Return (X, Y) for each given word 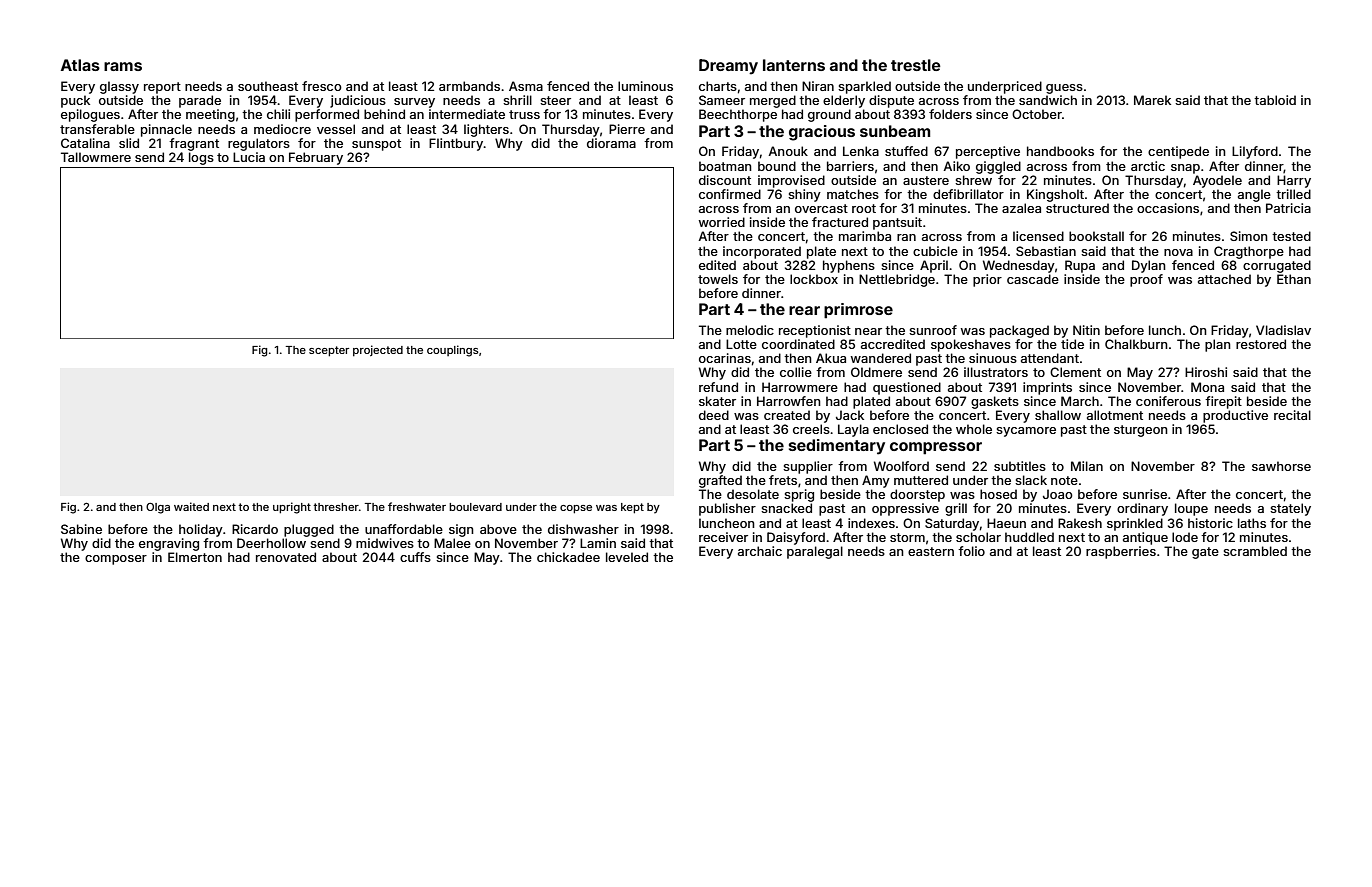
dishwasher (583, 529)
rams (123, 66)
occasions (1168, 208)
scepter (329, 351)
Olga (158, 508)
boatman (725, 166)
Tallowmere (96, 157)
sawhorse (1281, 466)
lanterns (794, 65)
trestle (916, 65)
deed (714, 415)
